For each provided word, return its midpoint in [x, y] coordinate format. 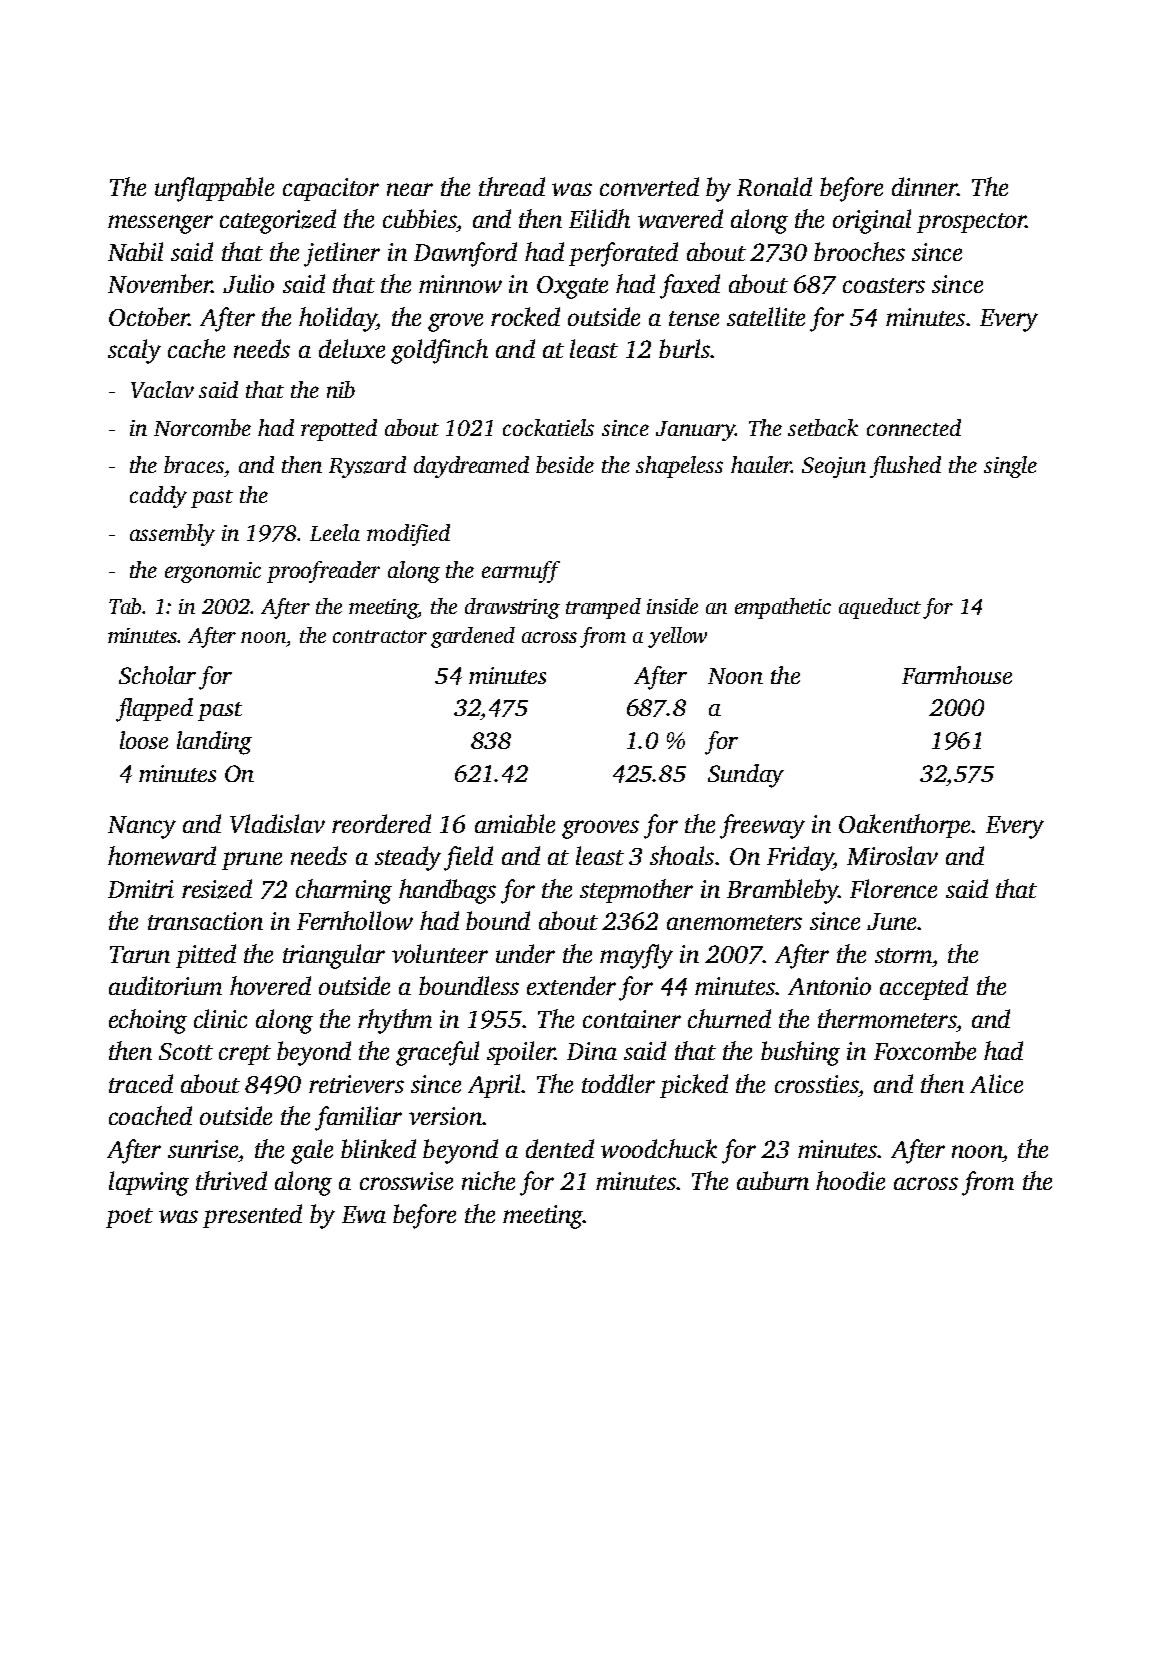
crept [245, 1055]
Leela [335, 532]
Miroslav [892, 855]
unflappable [214, 189]
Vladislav [277, 823]
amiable [515, 823]
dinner [924, 186]
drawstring [512, 608]
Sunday [746, 776]
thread [512, 186]
